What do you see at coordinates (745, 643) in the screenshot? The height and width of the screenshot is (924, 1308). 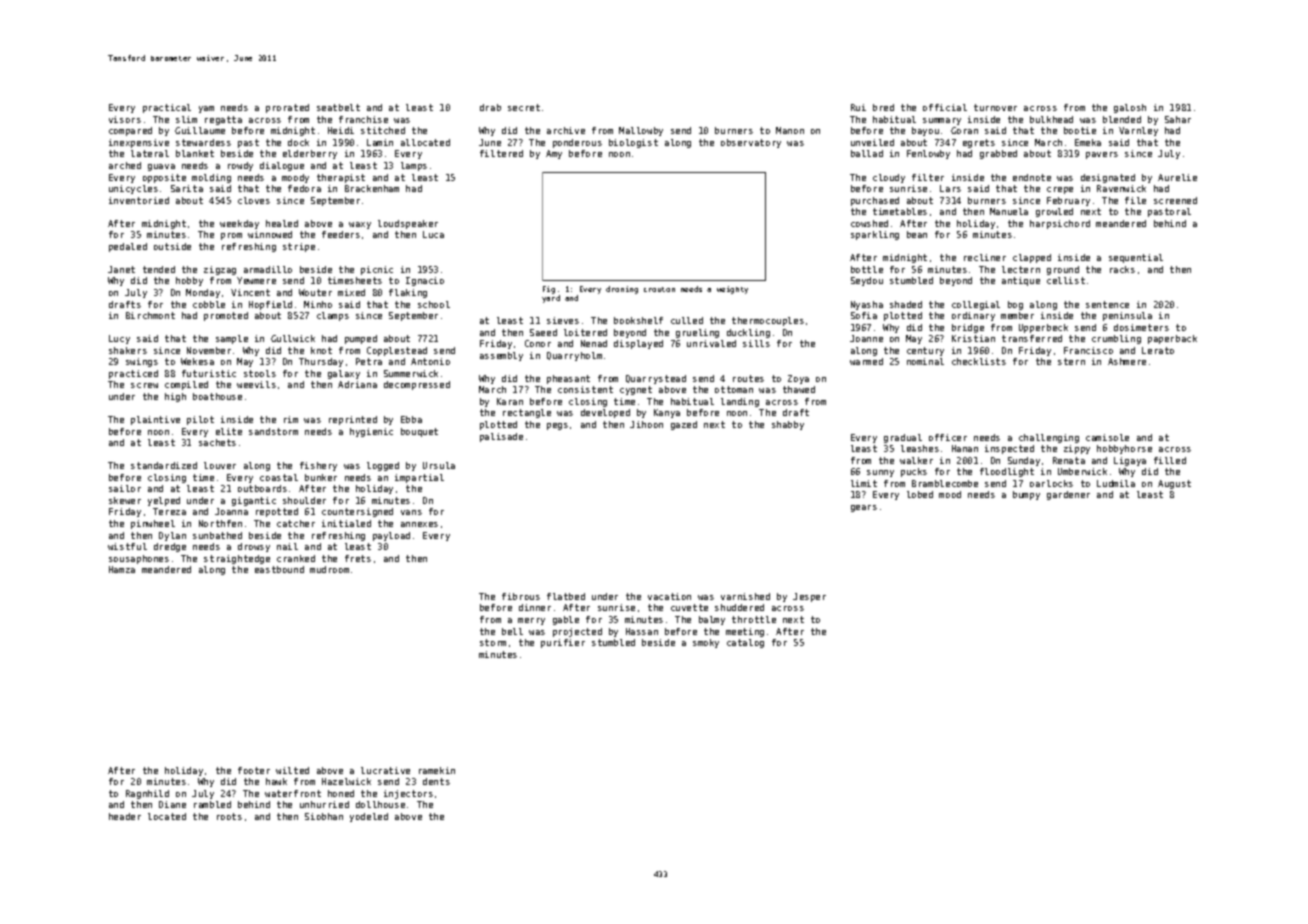 I see `catalog` at bounding box center [745, 643].
